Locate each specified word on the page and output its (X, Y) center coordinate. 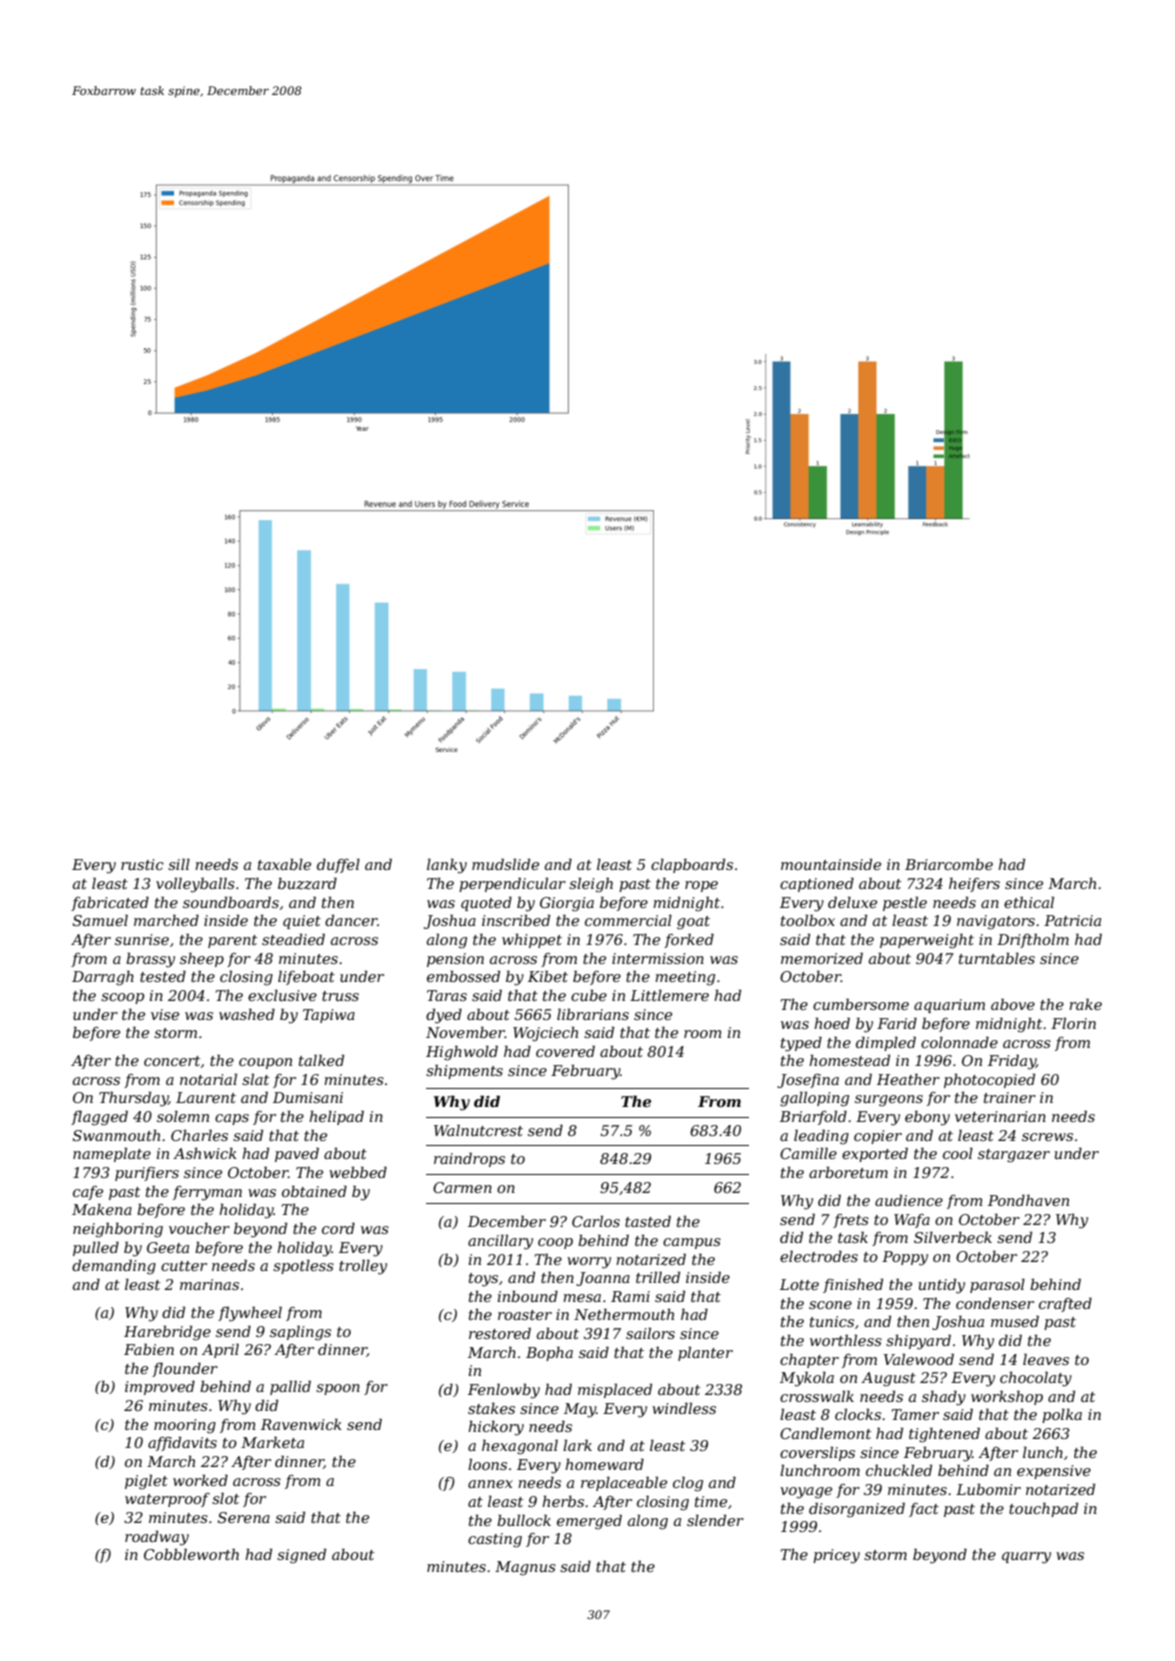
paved (297, 1154)
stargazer (1014, 1156)
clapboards (692, 865)
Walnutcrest (478, 1130)
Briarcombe (949, 864)
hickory (496, 1428)
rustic (142, 864)
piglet (146, 1482)
